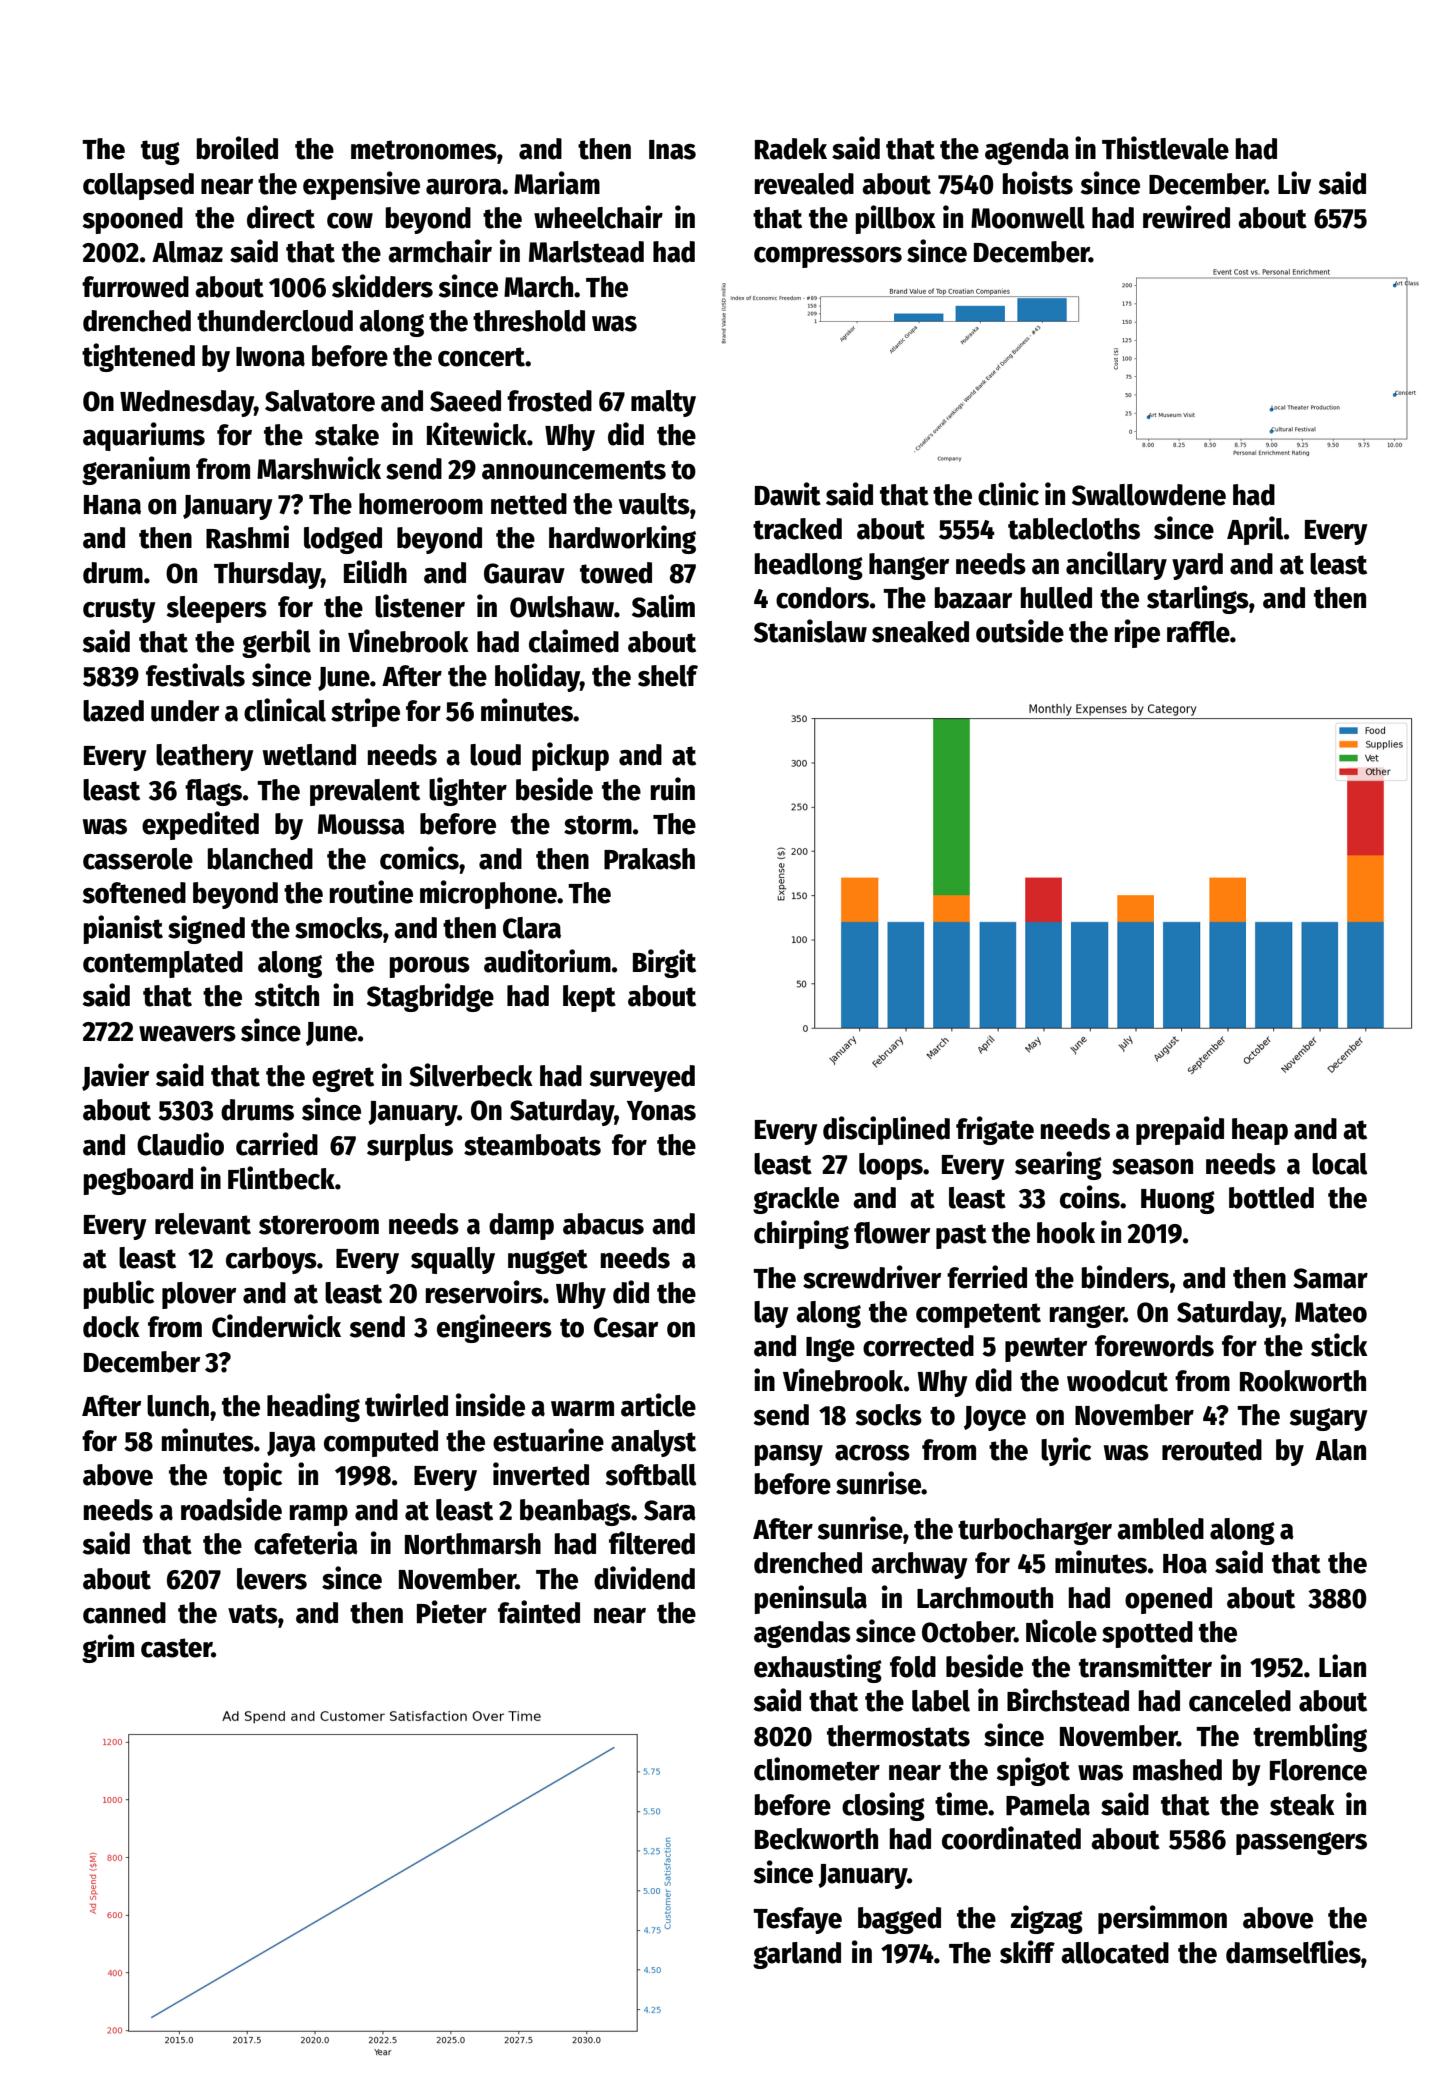 The image size is (1450, 2100). What do you see at coordinates (375, 572) in the screenshot?
I see `Eilidh` at bounding box center [375, 572].
